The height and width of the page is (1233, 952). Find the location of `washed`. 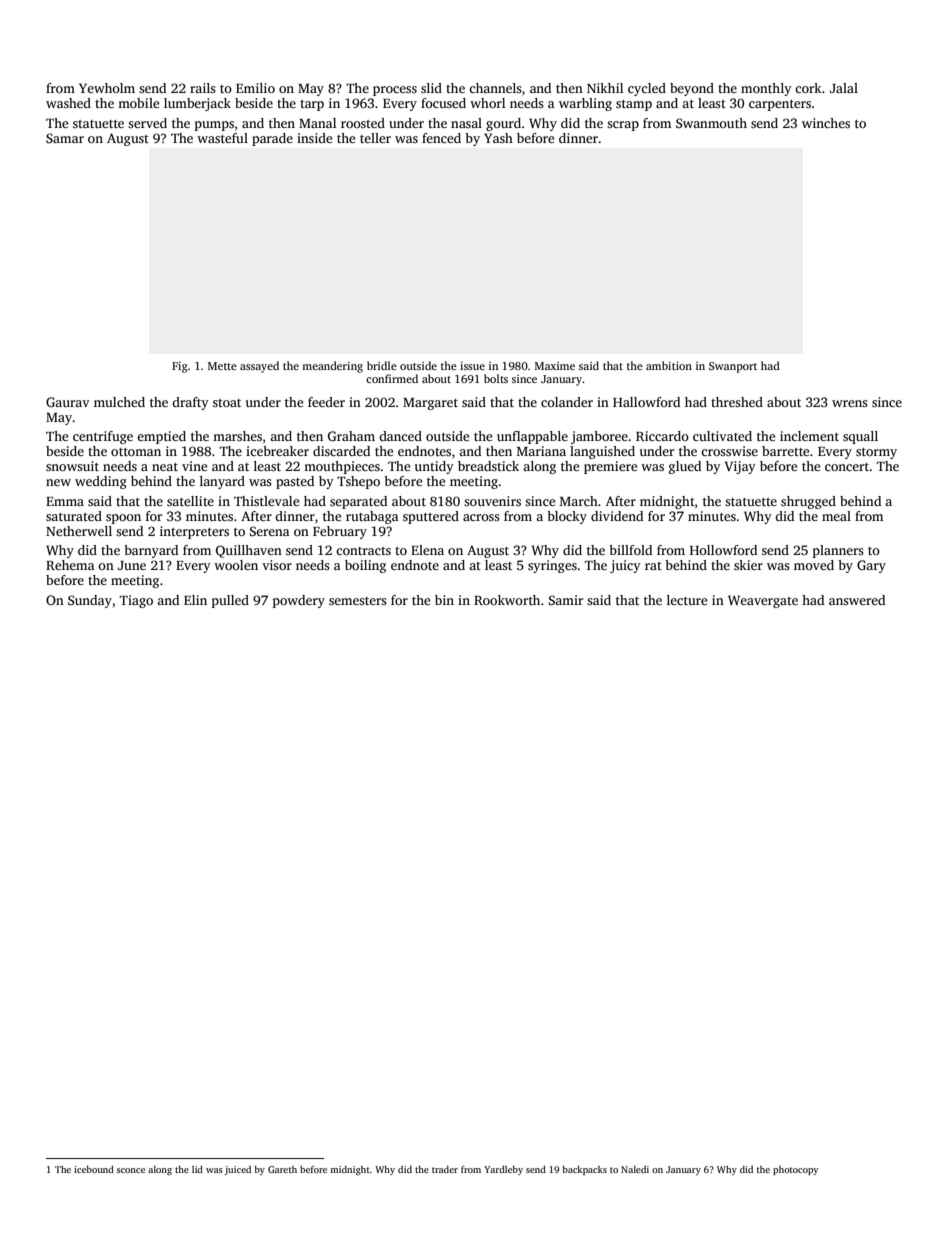

washed is located at coordinates (68, 103).
